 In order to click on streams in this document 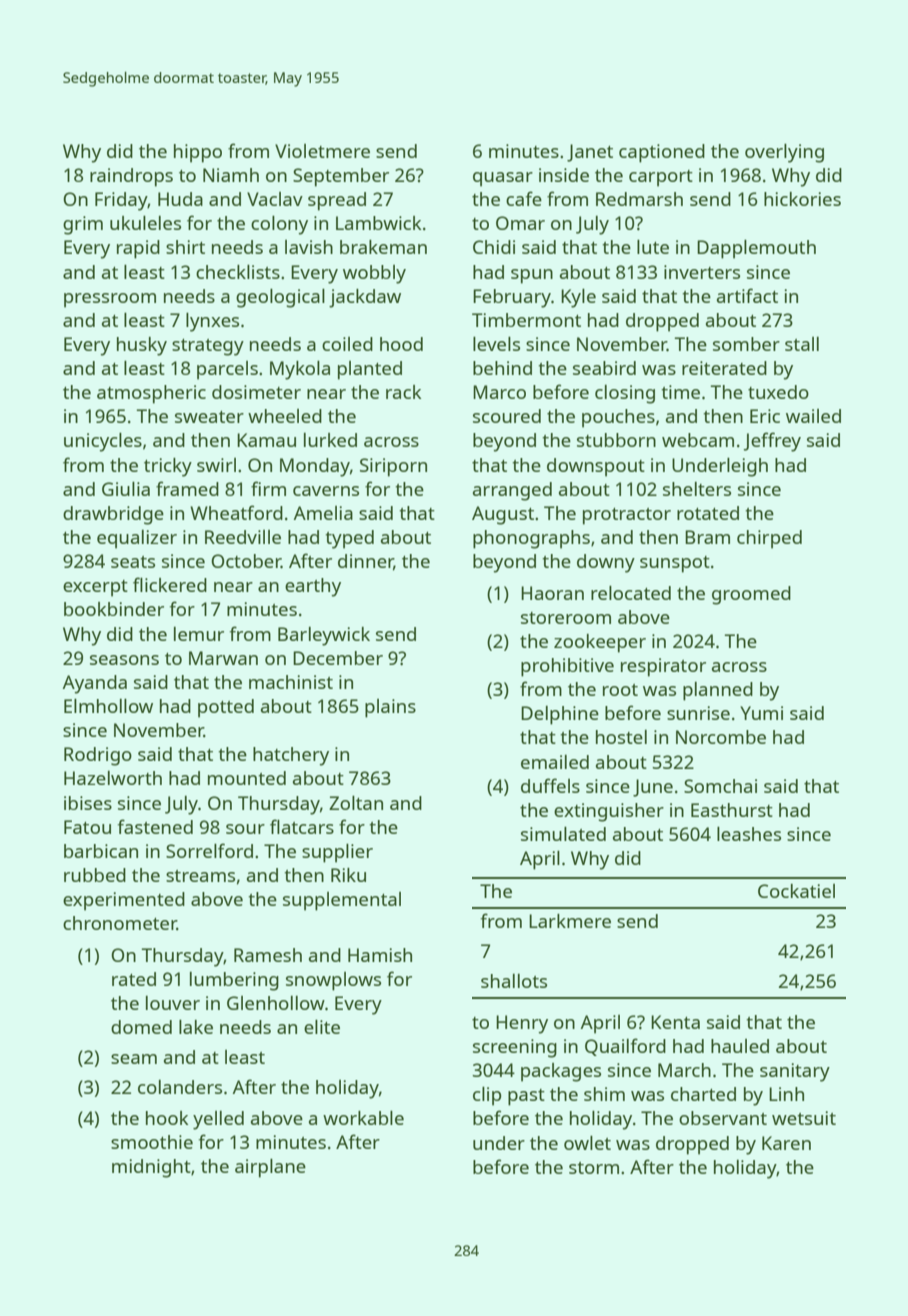, I will do `click(200, 876)`.
